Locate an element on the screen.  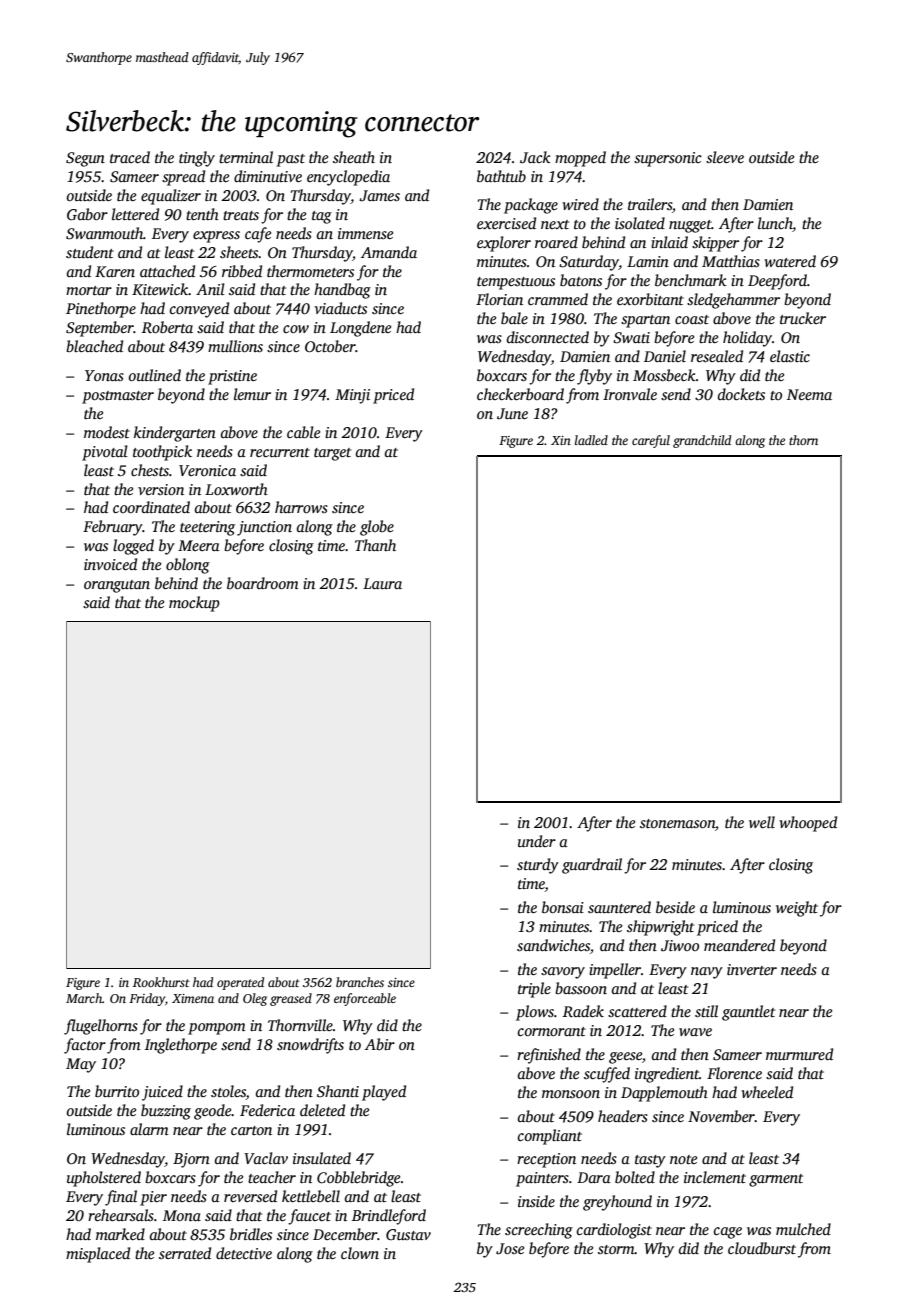
pier is located at coordinates (153, 1198).
